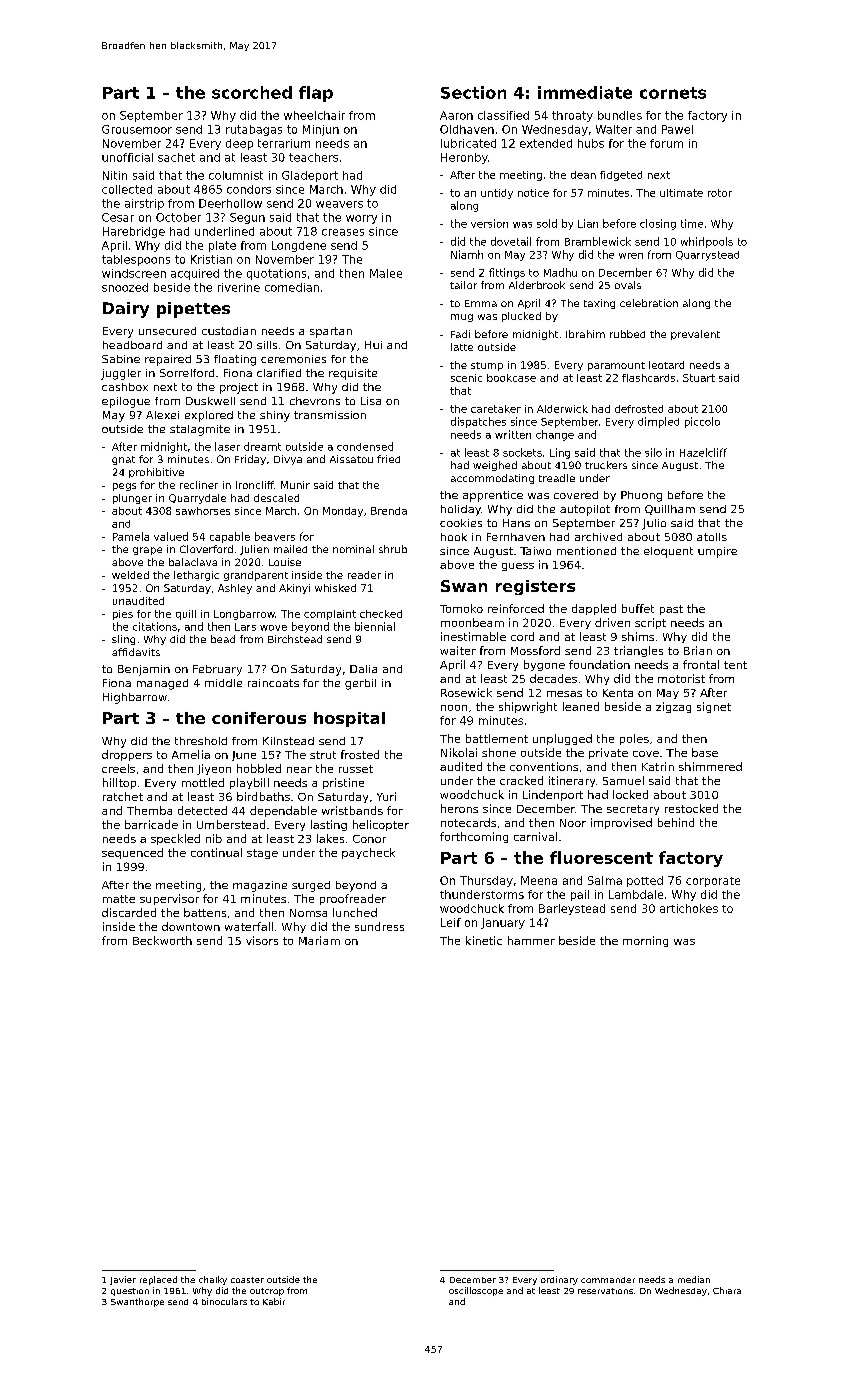  Describe the element at coordinates (119, 899) in the screenshot. I see `matte` at that location.
